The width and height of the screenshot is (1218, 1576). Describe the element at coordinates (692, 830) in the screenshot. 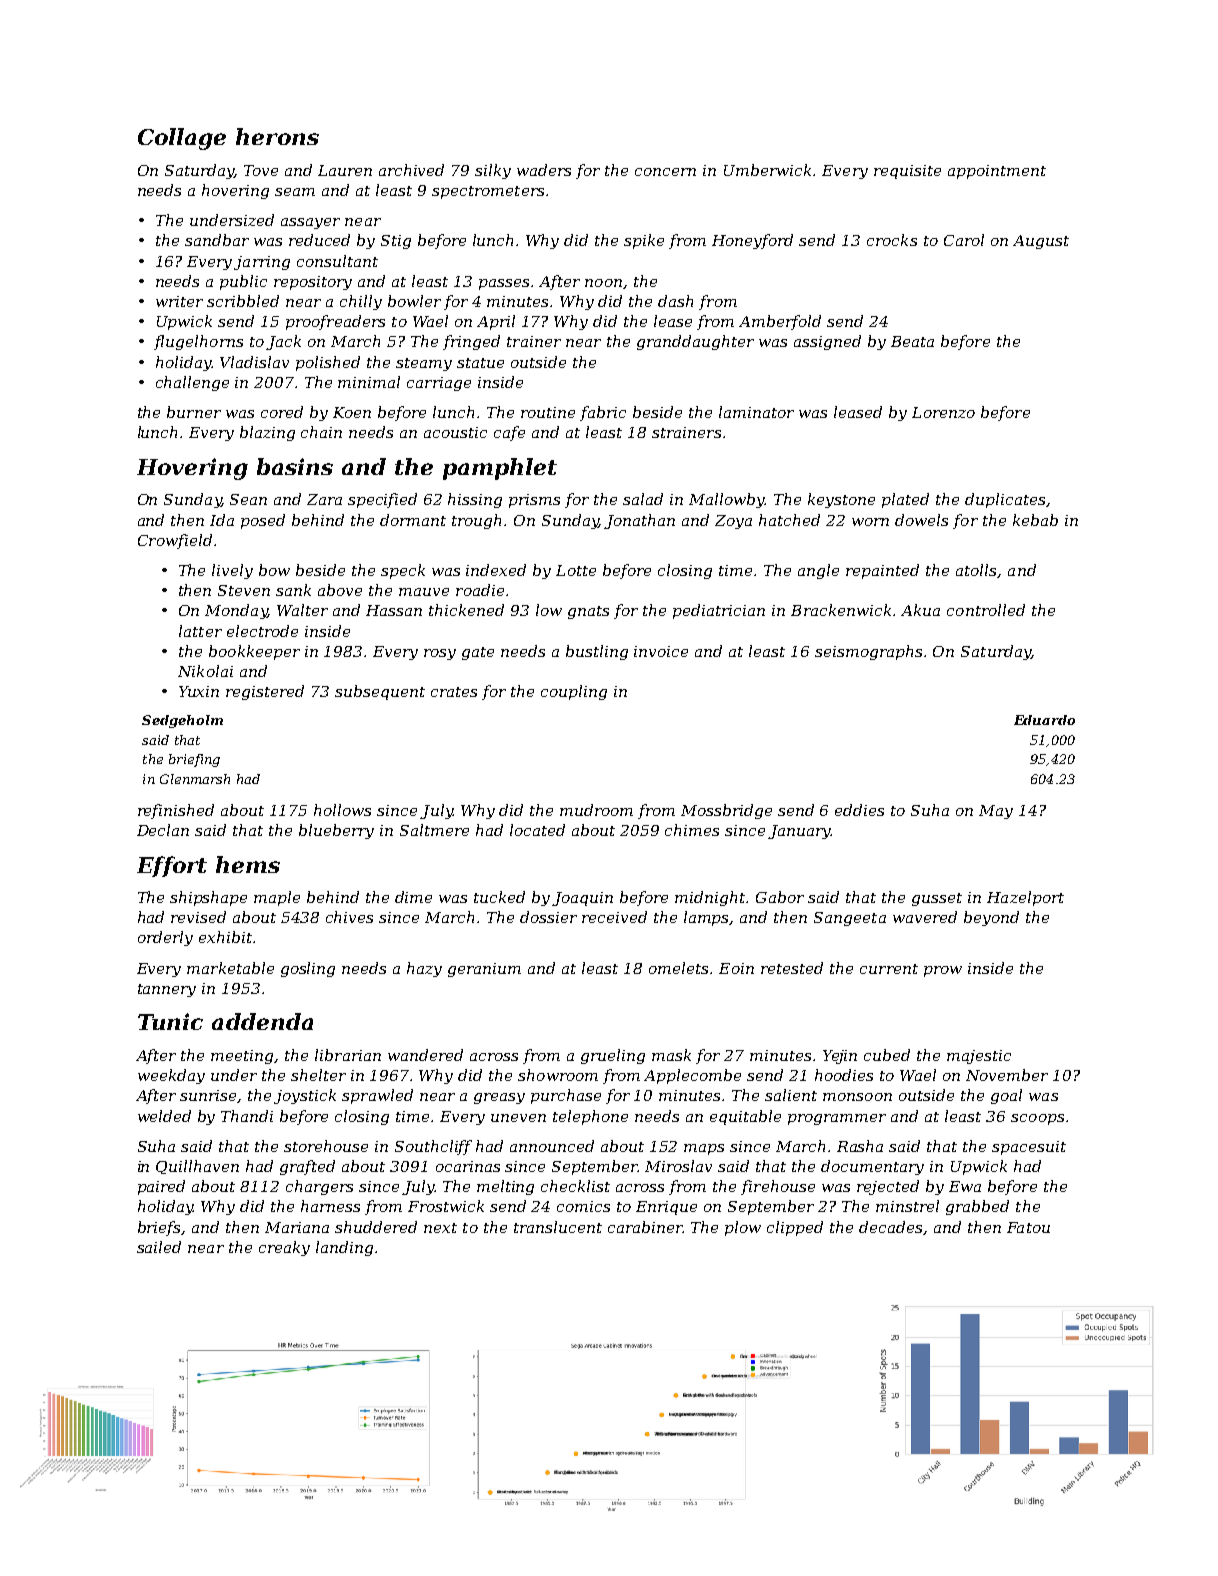

I see `chimes` at that location.
